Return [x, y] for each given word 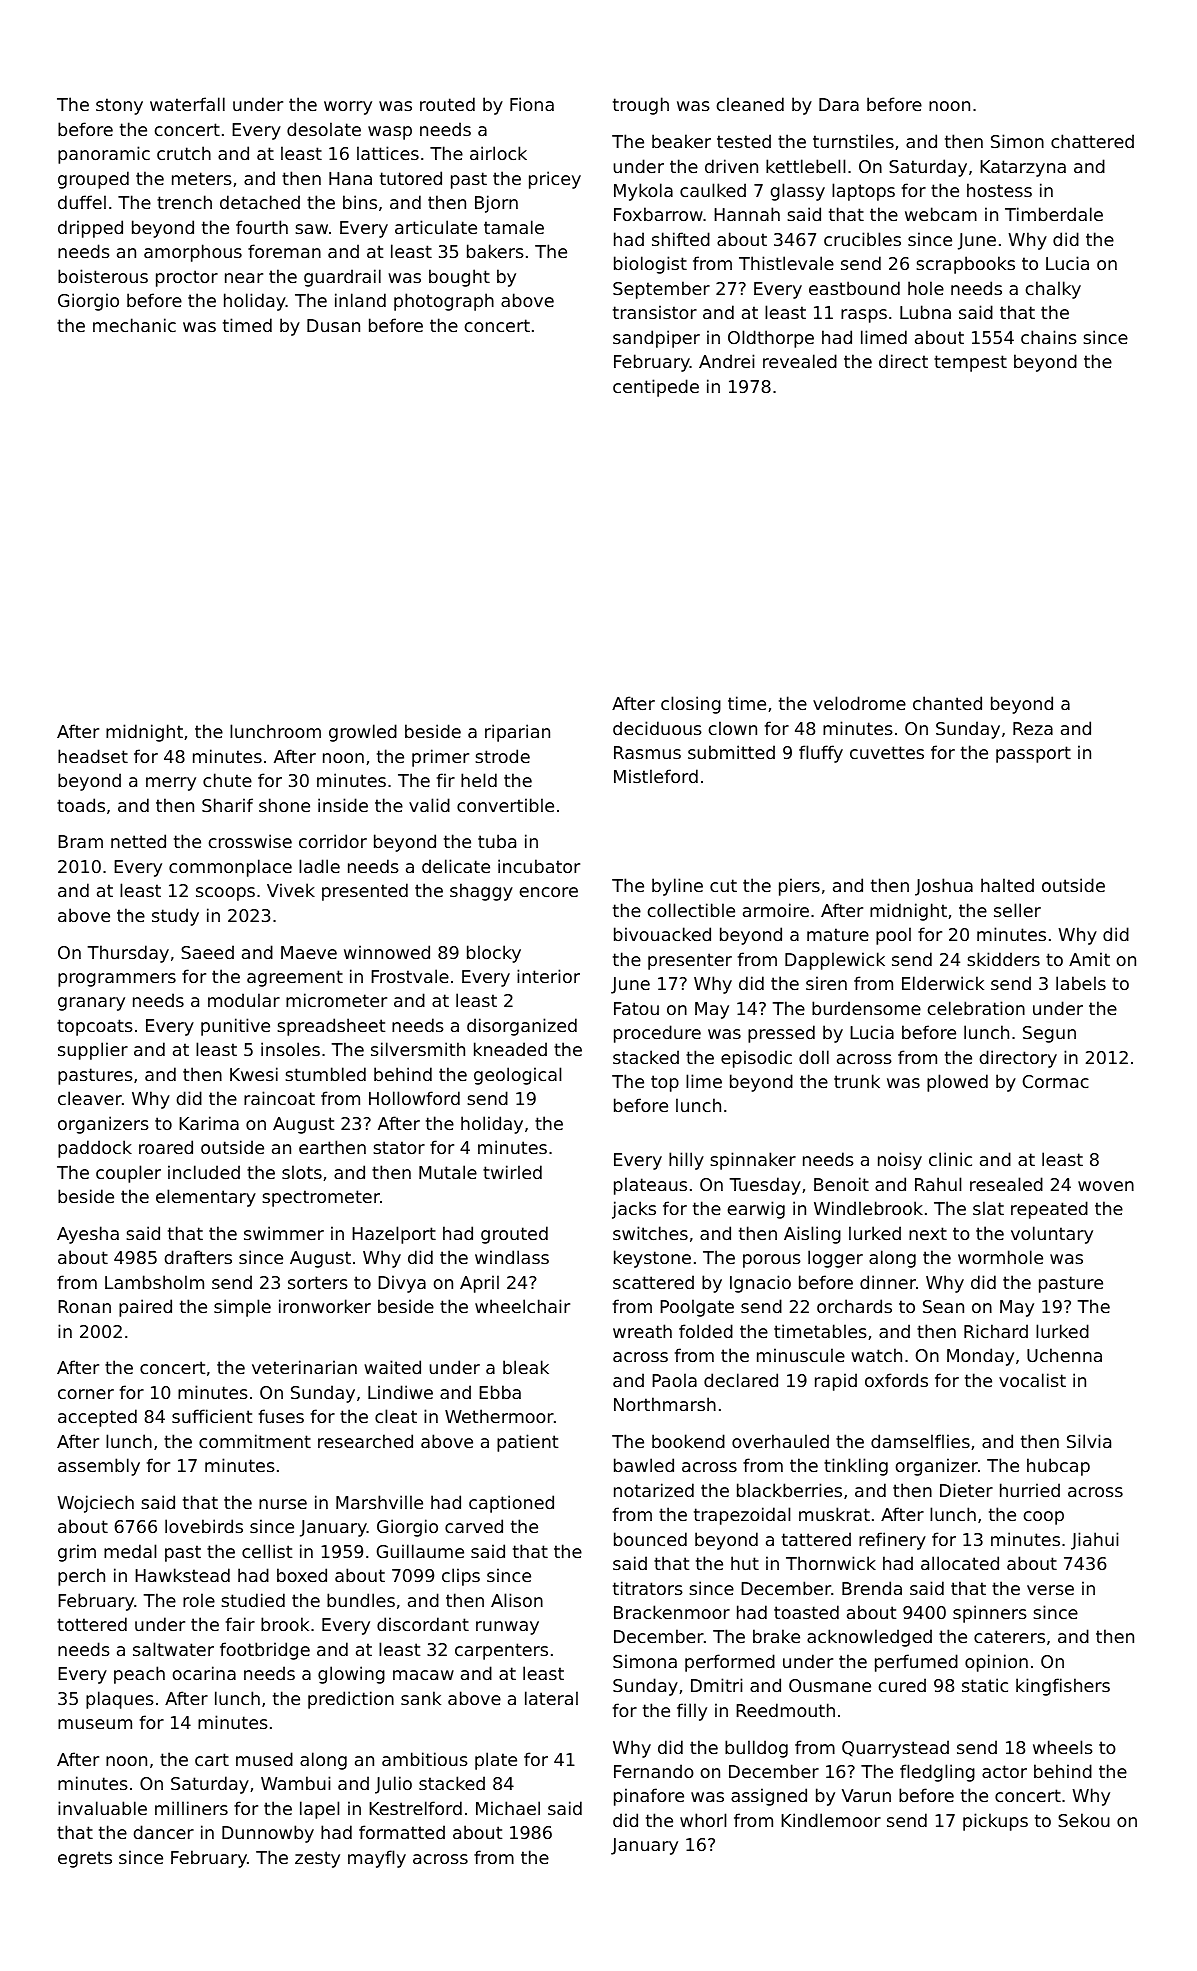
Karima [209, 1123]
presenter [690, 961]
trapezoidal [742, 1516]
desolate [324, 129]
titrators [648, 1588]
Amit [1089, 959]
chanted [947, 703]
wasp [390, 133]
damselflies [920, 1441]
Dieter [966, 1490]
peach [139, 1675]
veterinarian [304, 1367]
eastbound [854, 288]
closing [691, 705]
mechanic [134, 325]
